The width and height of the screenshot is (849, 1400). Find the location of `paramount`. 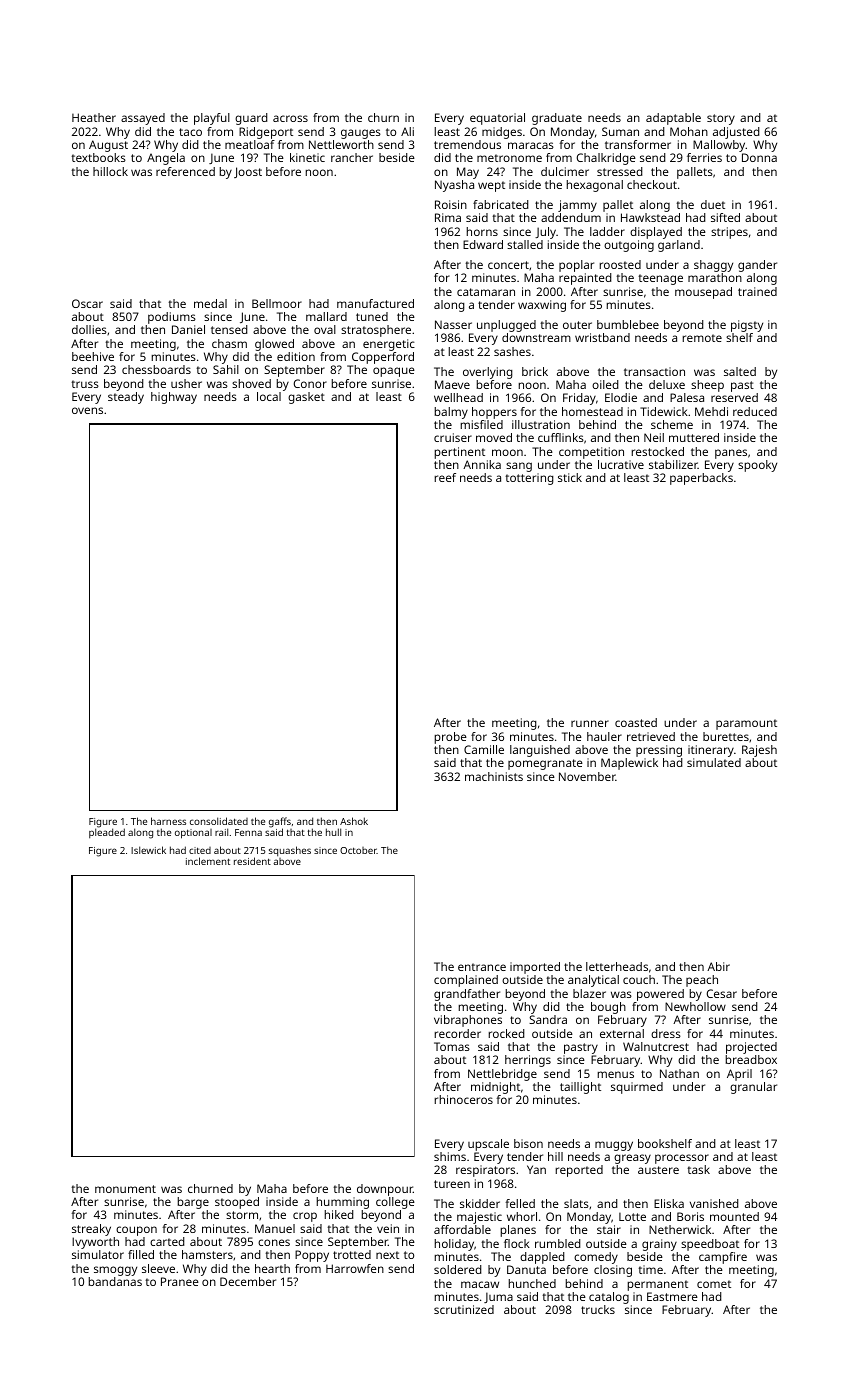

paramount is located at coordinates (746, 724).
